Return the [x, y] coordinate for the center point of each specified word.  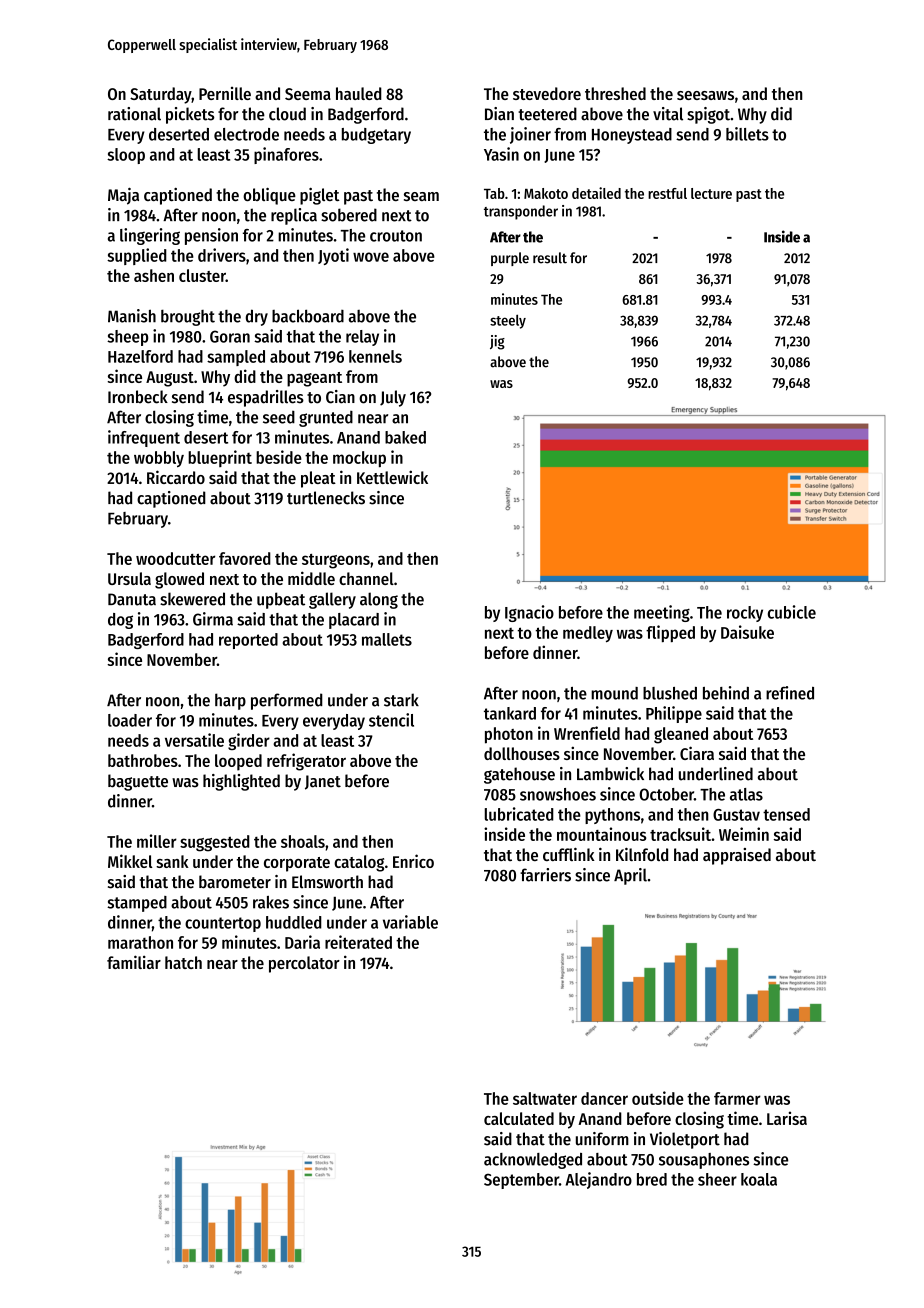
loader [130, 720]
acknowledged [533, 1161]
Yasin [501, 154]
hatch [183, 962]
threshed [615, 93]
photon [509, 735]
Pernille [225, 93]
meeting [662, 613]
